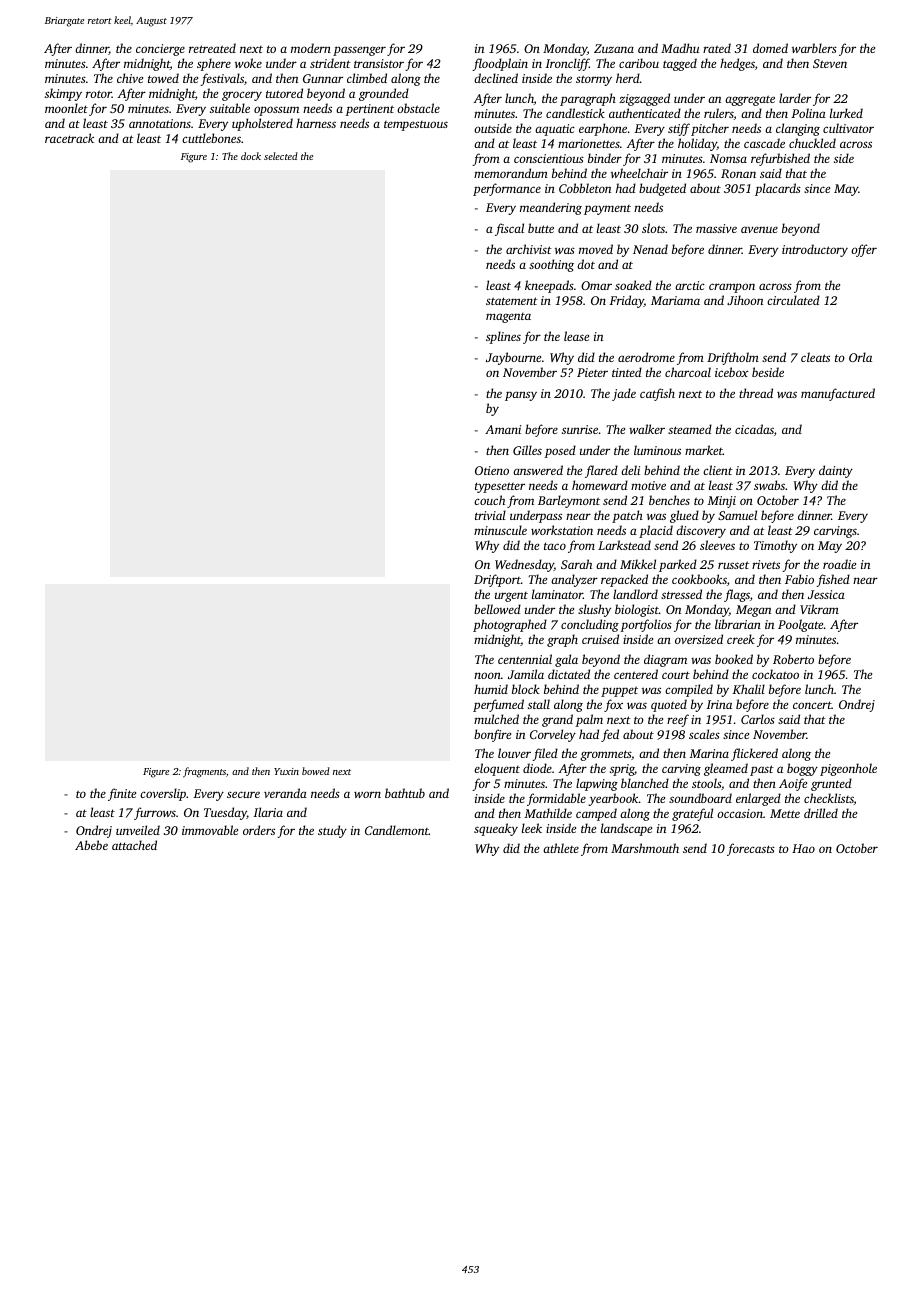  I want to click on warblers, so click(814, 48).
